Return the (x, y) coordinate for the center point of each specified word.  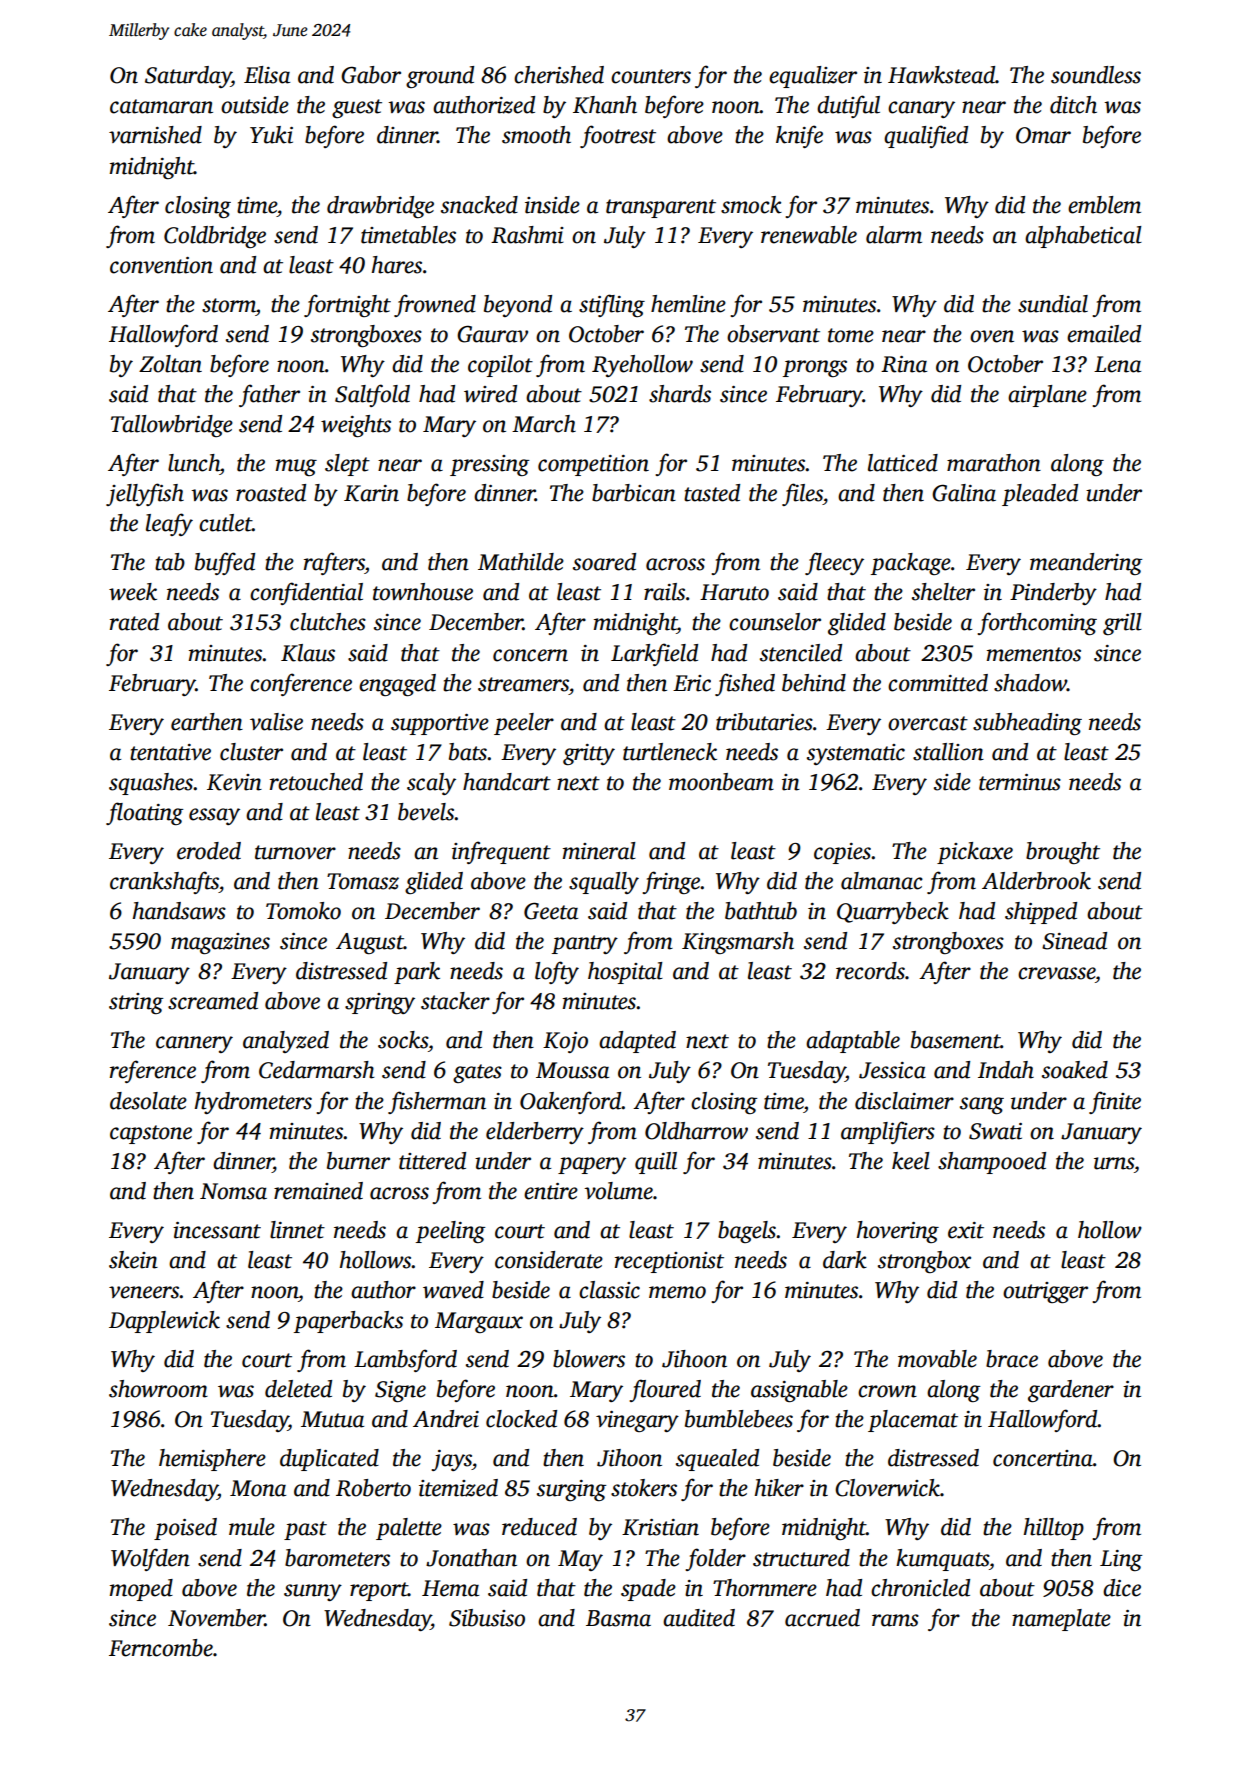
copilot (500, 366)
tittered (432, 1161)
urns (1114, 1163)
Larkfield (654, 654)
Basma (618, 1618)
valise (276, 722)
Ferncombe (161, 1648)
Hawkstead (942, 75)
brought (1063, 853)
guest (357, 108)
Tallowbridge (172, 426)
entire (551, 1191)
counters (651, 76)
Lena (1117, 364)
